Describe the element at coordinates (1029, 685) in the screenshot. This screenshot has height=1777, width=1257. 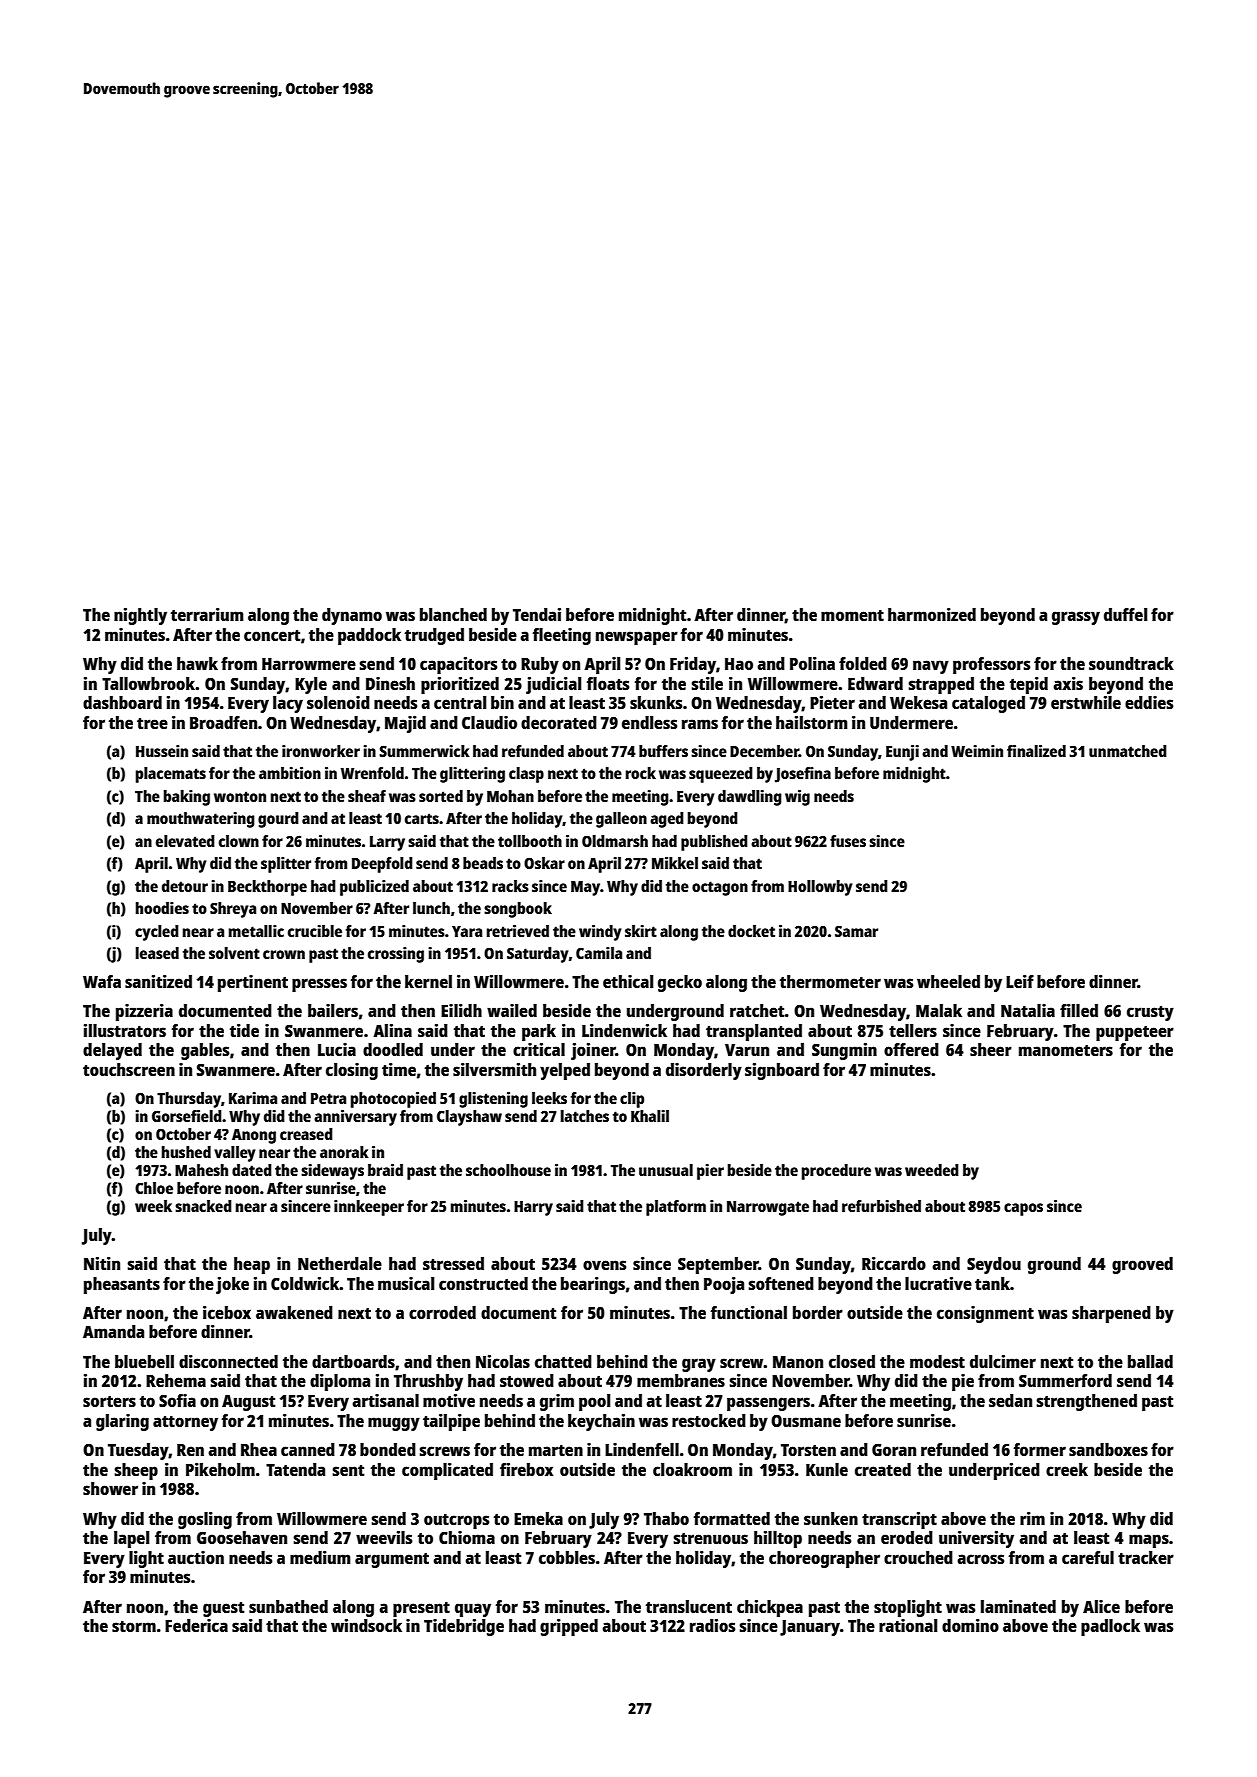
I see `tepid` at that location.
